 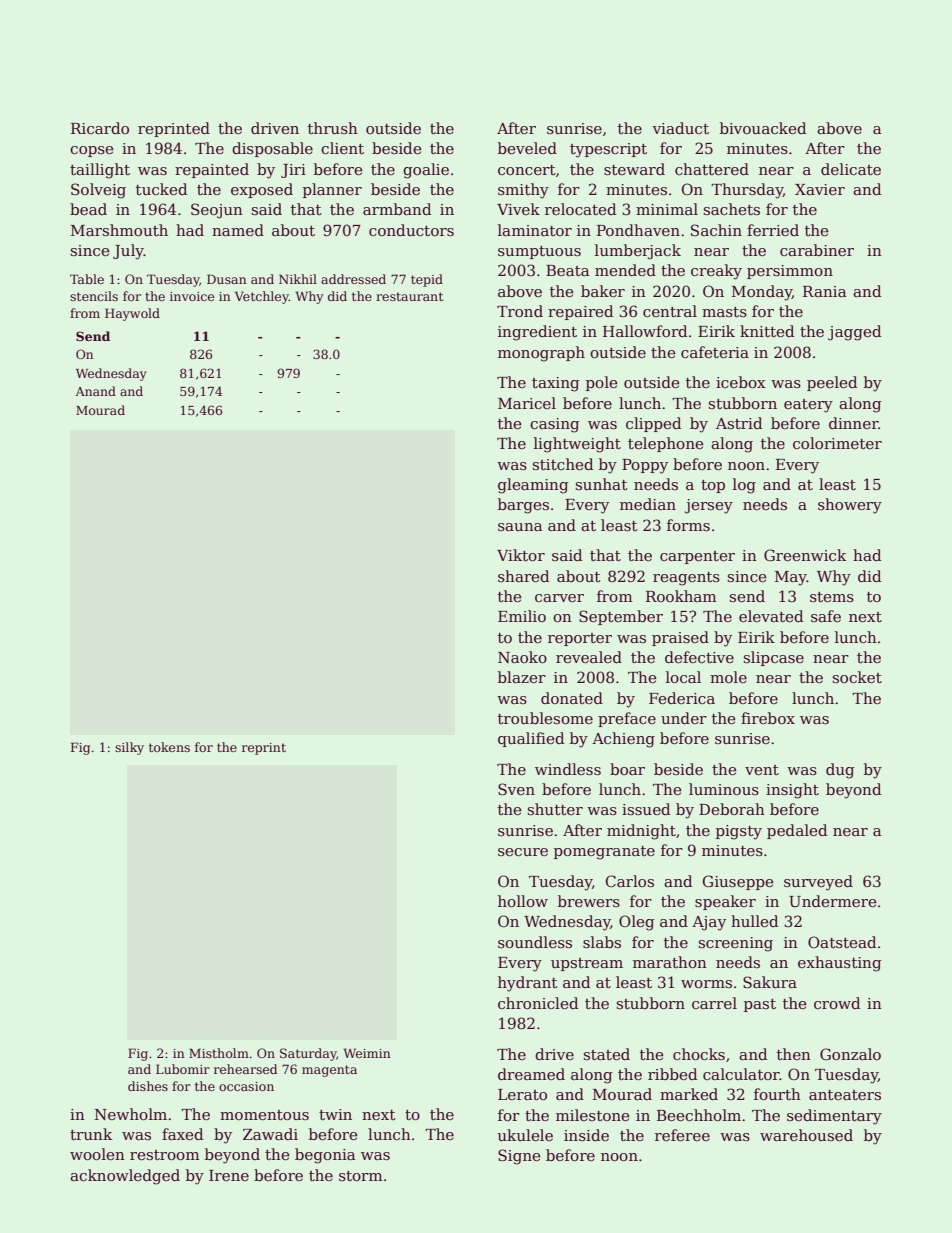 What do you see at coordinates (774, 658) in the screenshot?
I see `slipcase` at bounding box center [774, 658].
